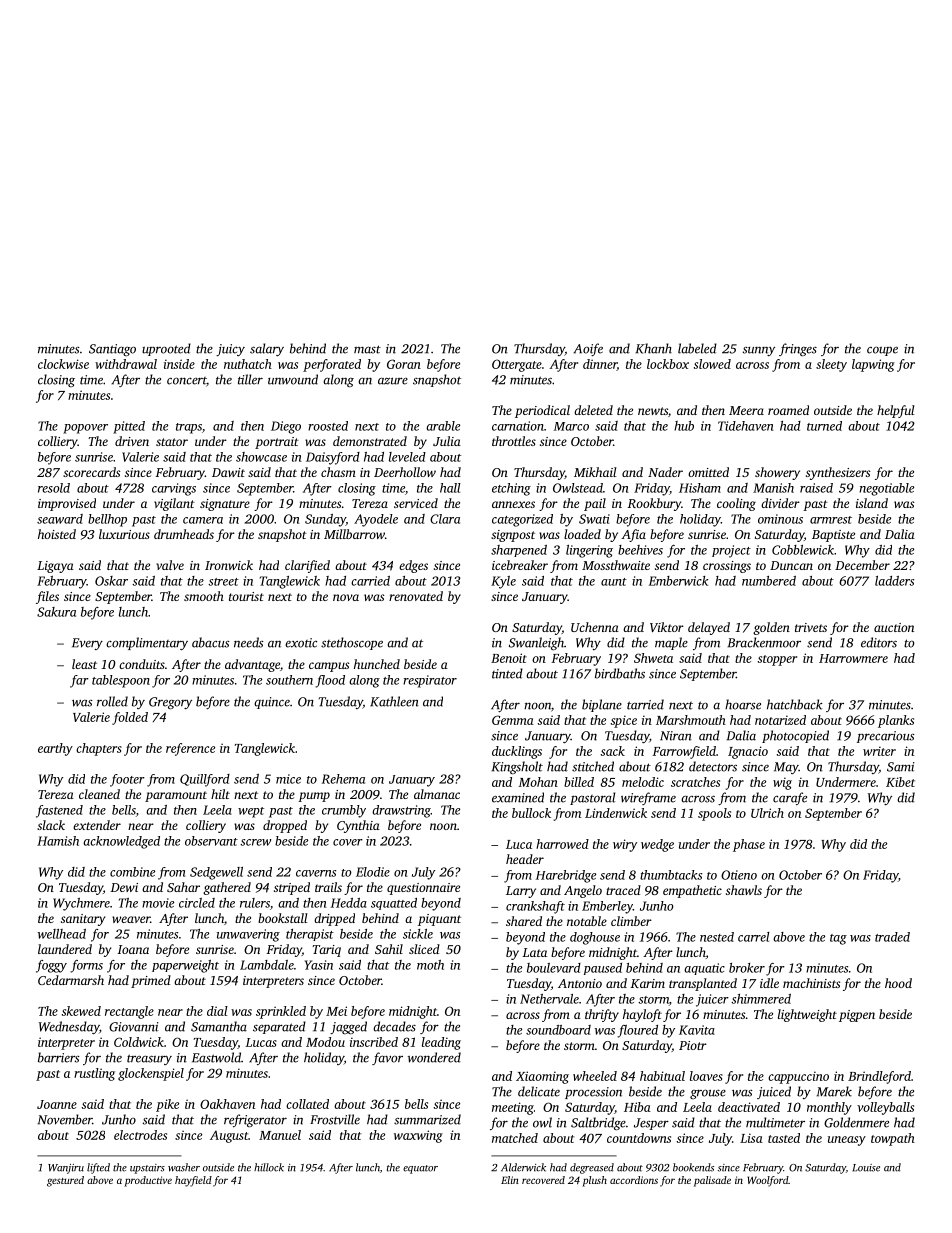 The image size is (952, 1233). Describe the element at coordinates (595, 504) in the page. I see `pail` at that location.
